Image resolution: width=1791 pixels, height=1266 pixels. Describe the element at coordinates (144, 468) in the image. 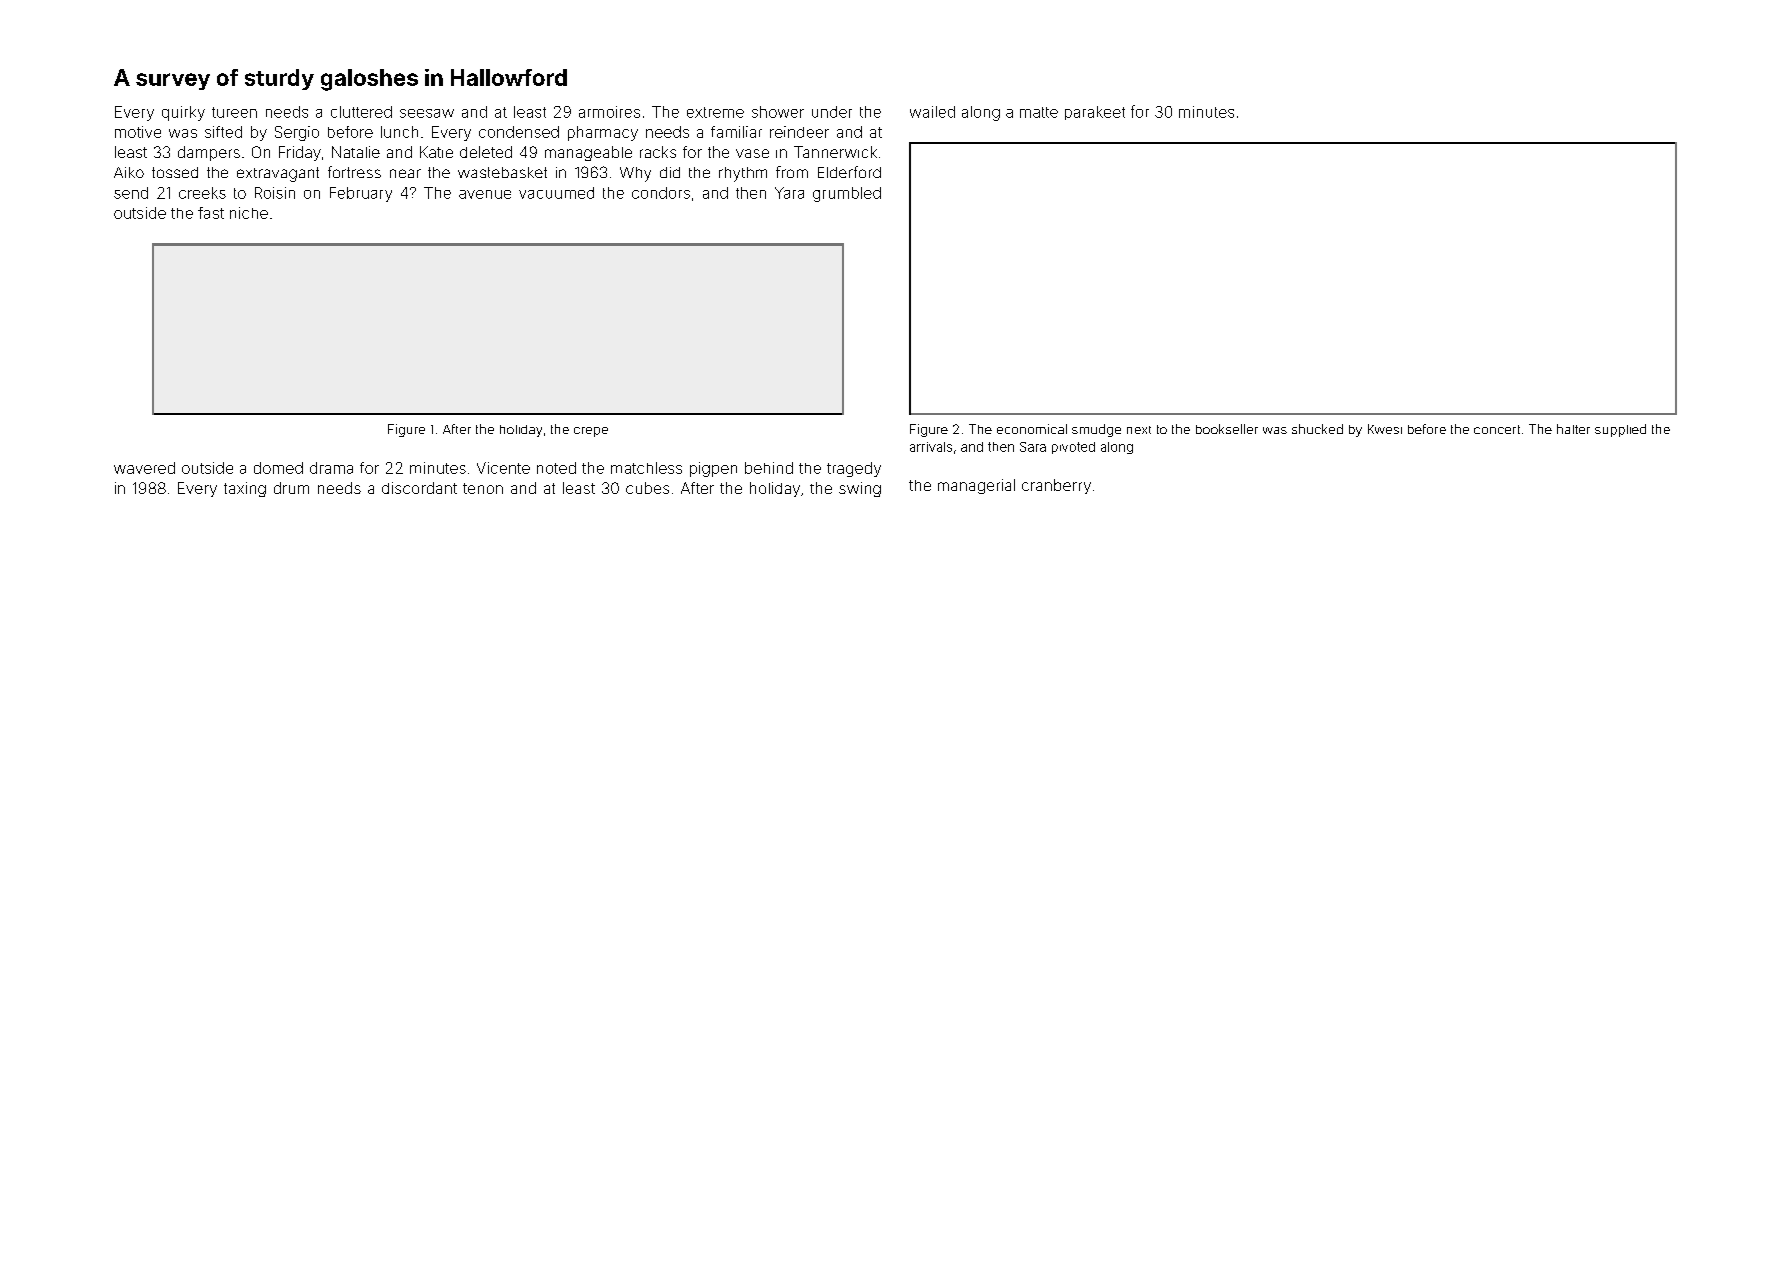

I see `wavered` at that location.
